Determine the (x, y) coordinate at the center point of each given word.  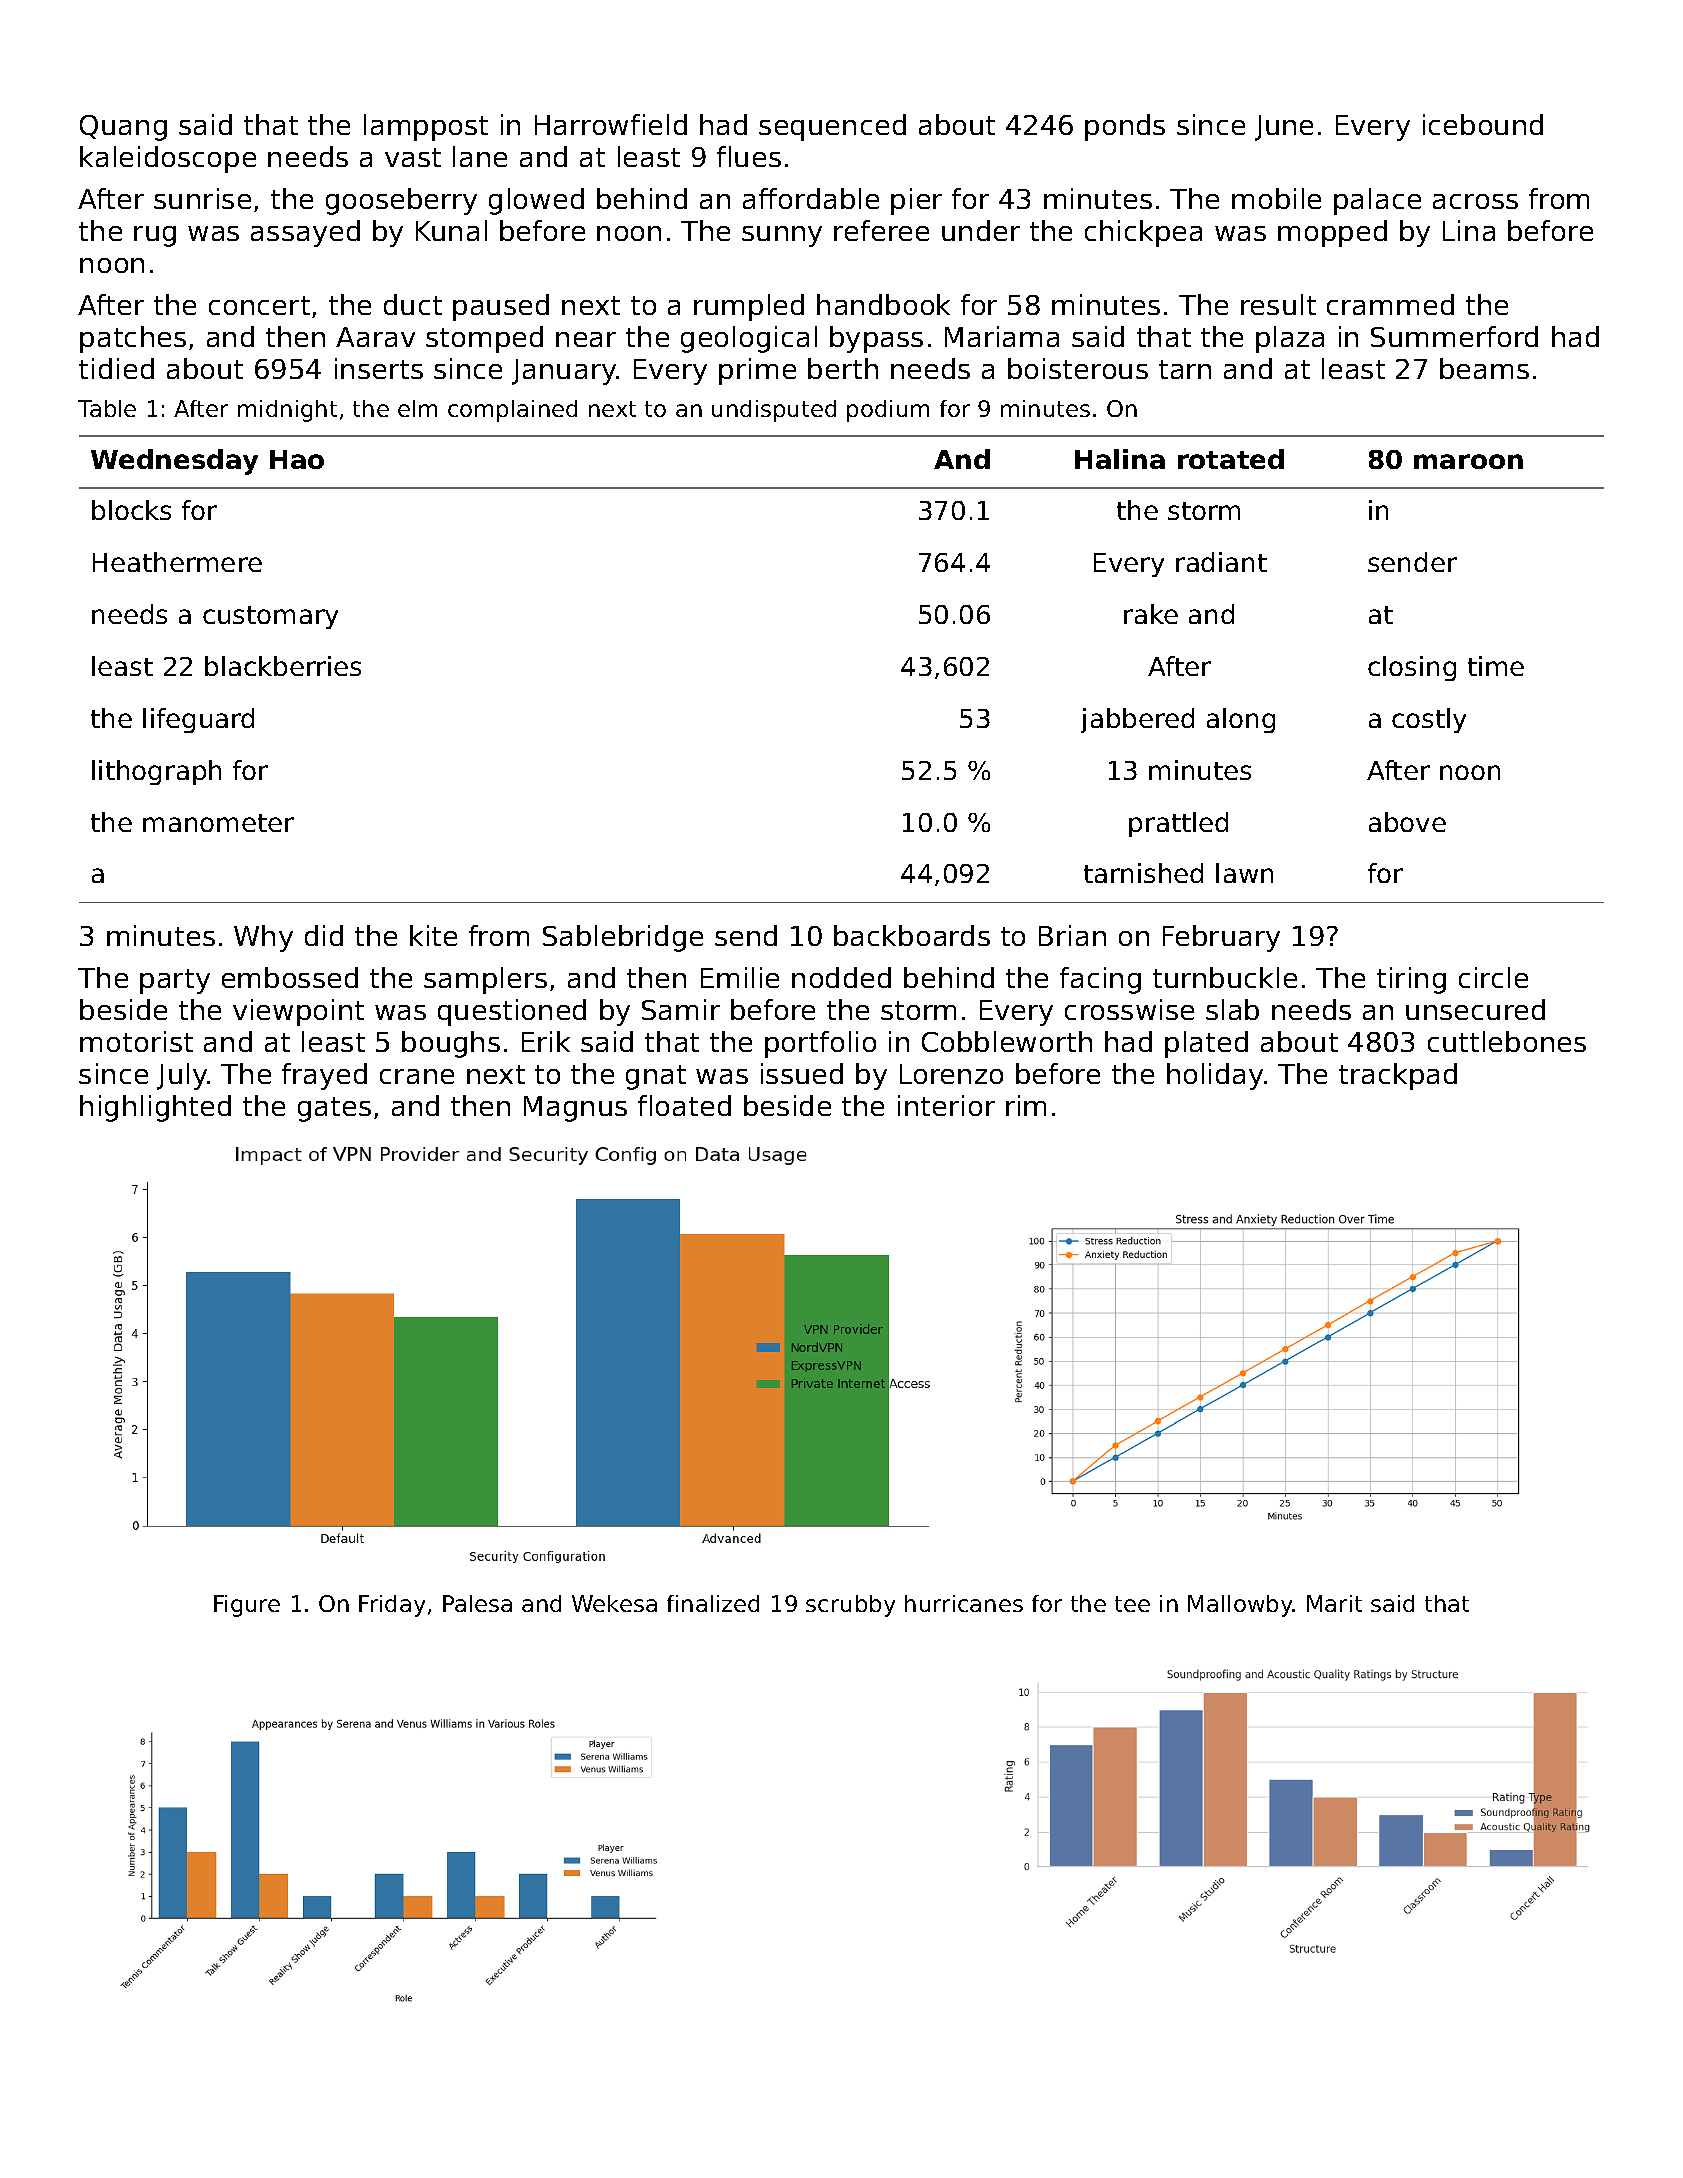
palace (1377, 201)
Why (263, 938)
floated (684, 1105)
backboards (912, 935)
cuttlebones (1507, 1041)
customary (270, 617)
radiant (1221, 562)
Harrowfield (611, 124)
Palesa (477, 1603)
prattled (1178, 824)
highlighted (155, 1108)
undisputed (774, 411)
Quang (123, 128)
